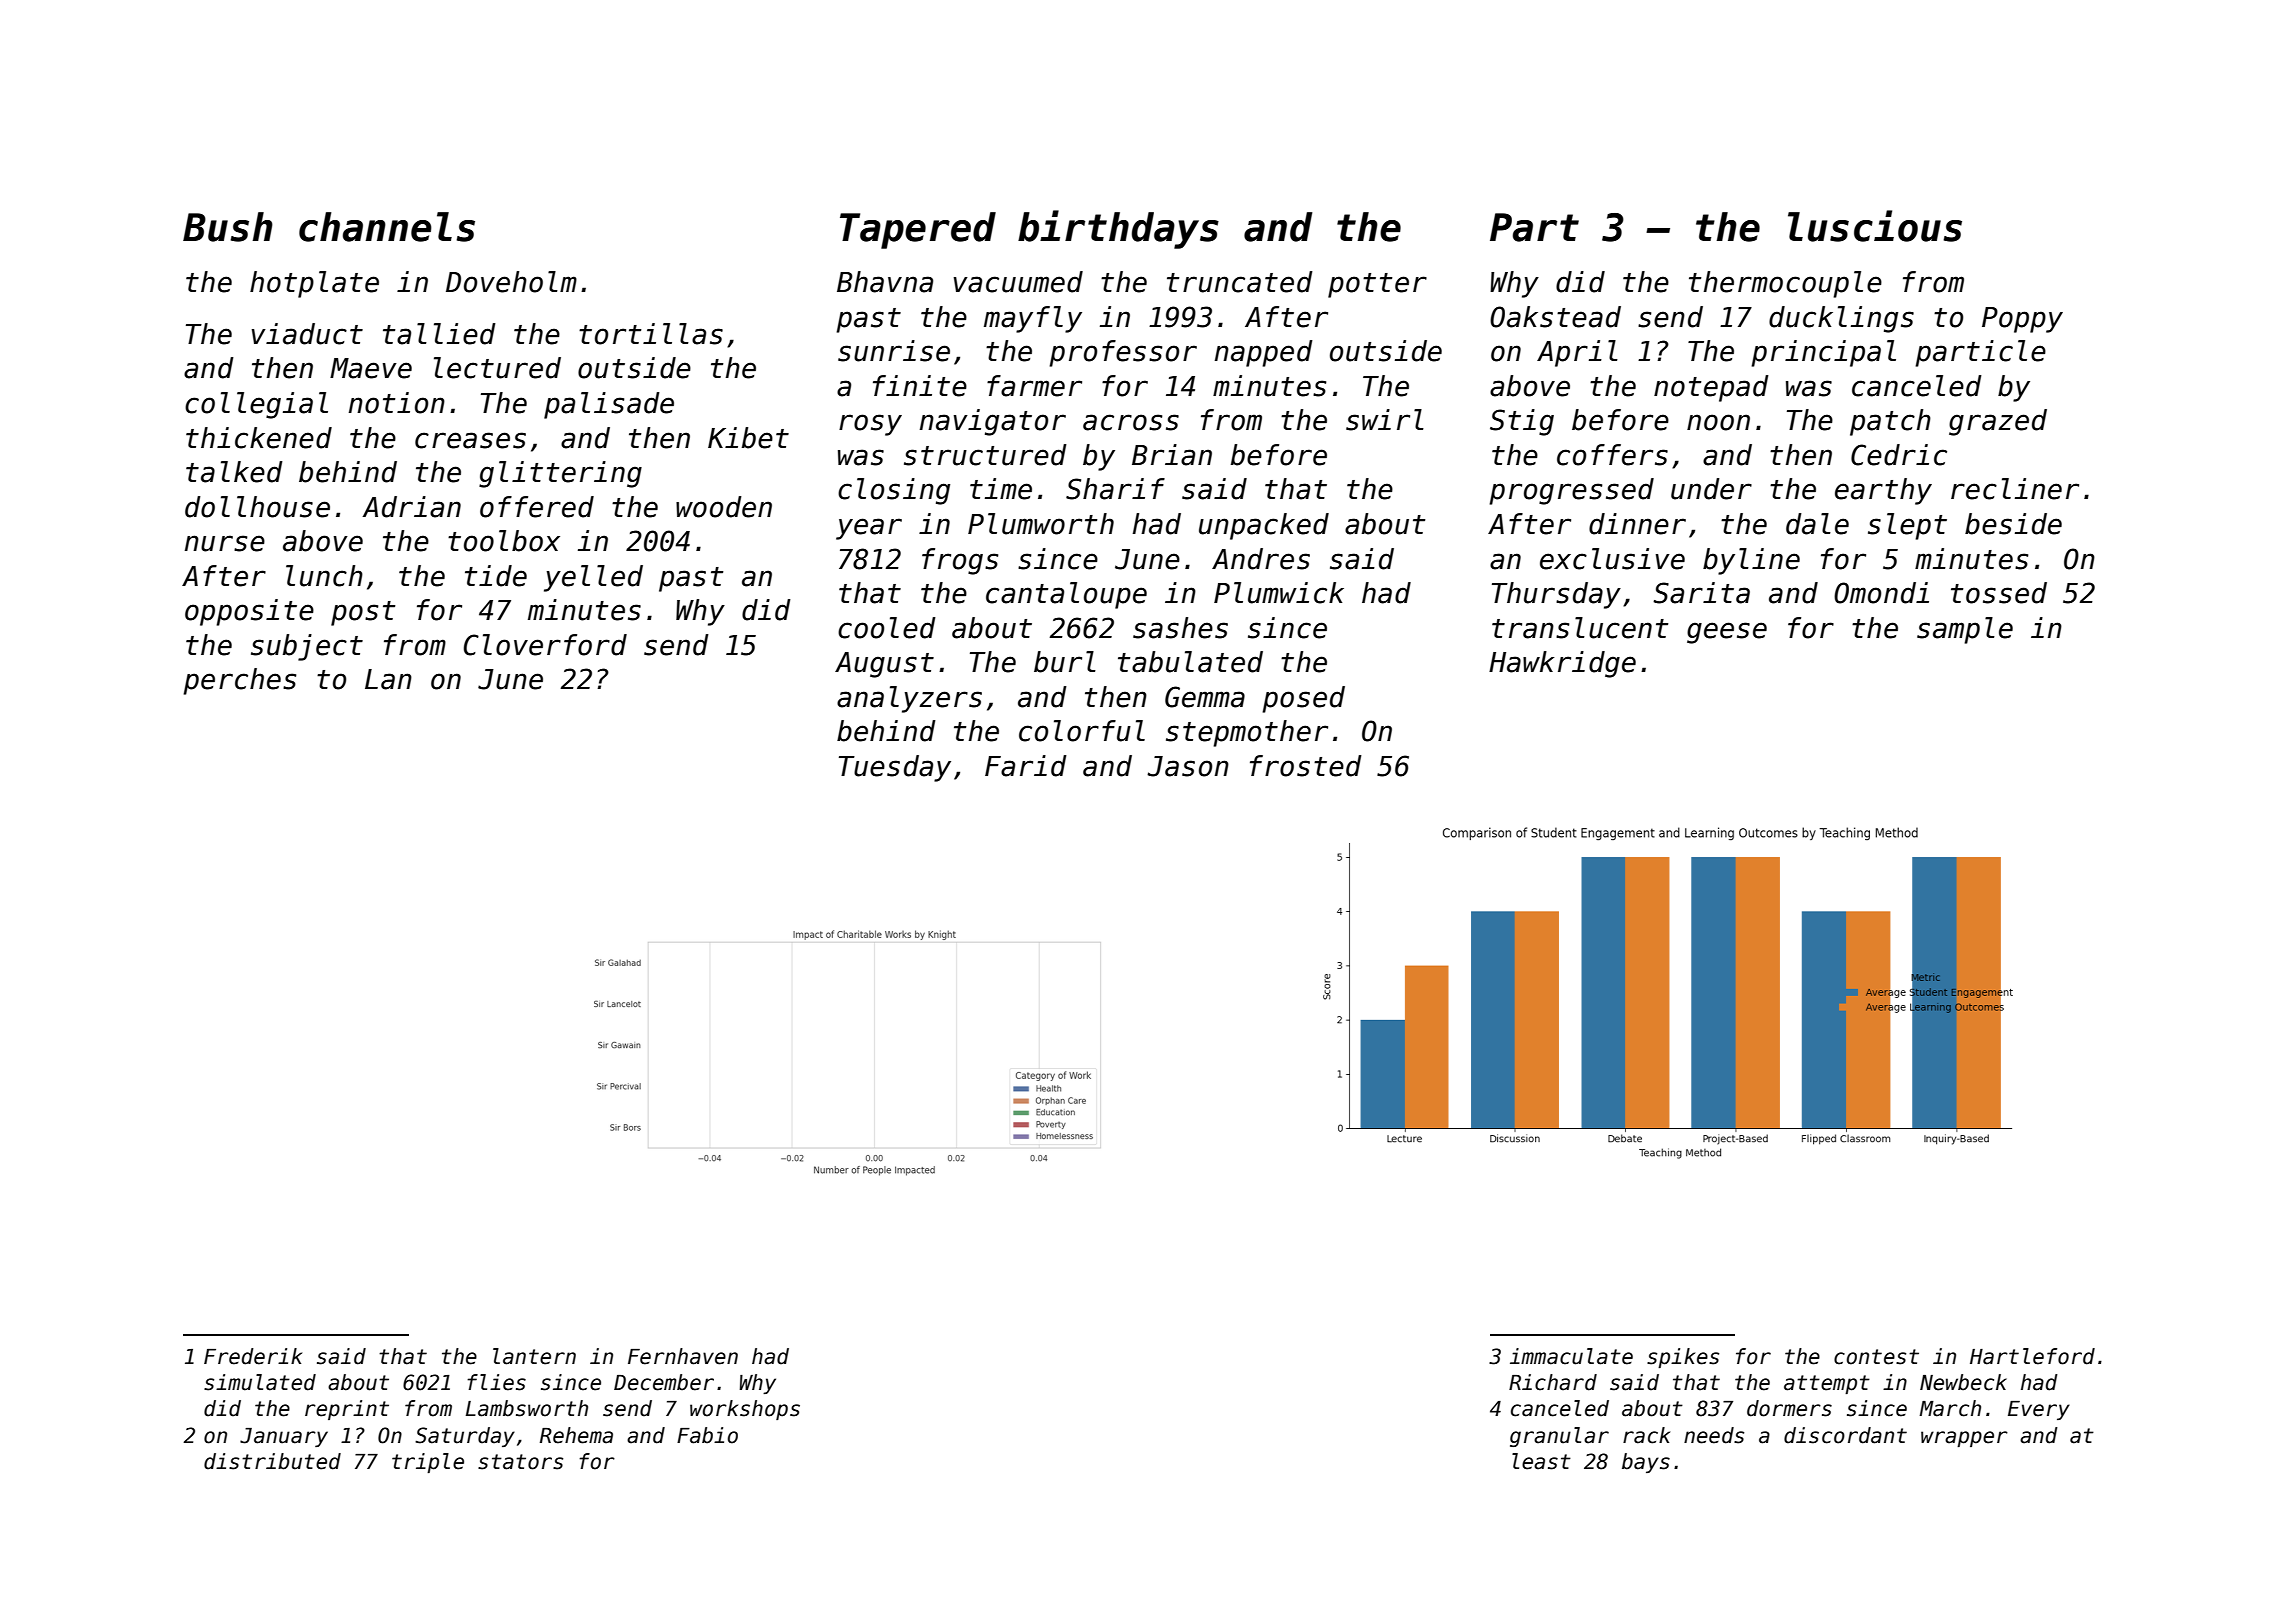  I want to click on tide, so click(496, 576).
